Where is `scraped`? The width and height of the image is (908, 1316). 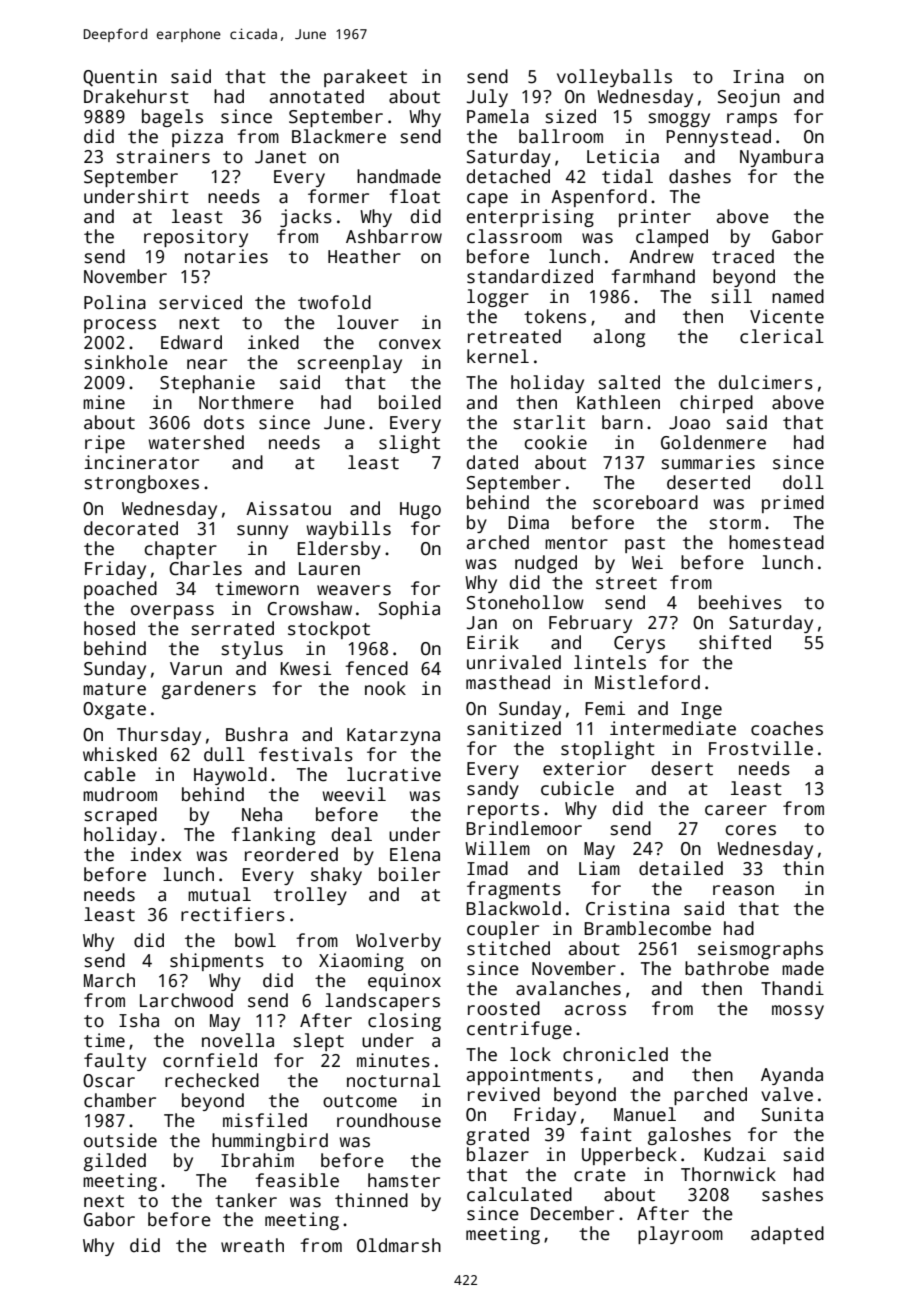 scraped is located at coordinates (121, 816).
